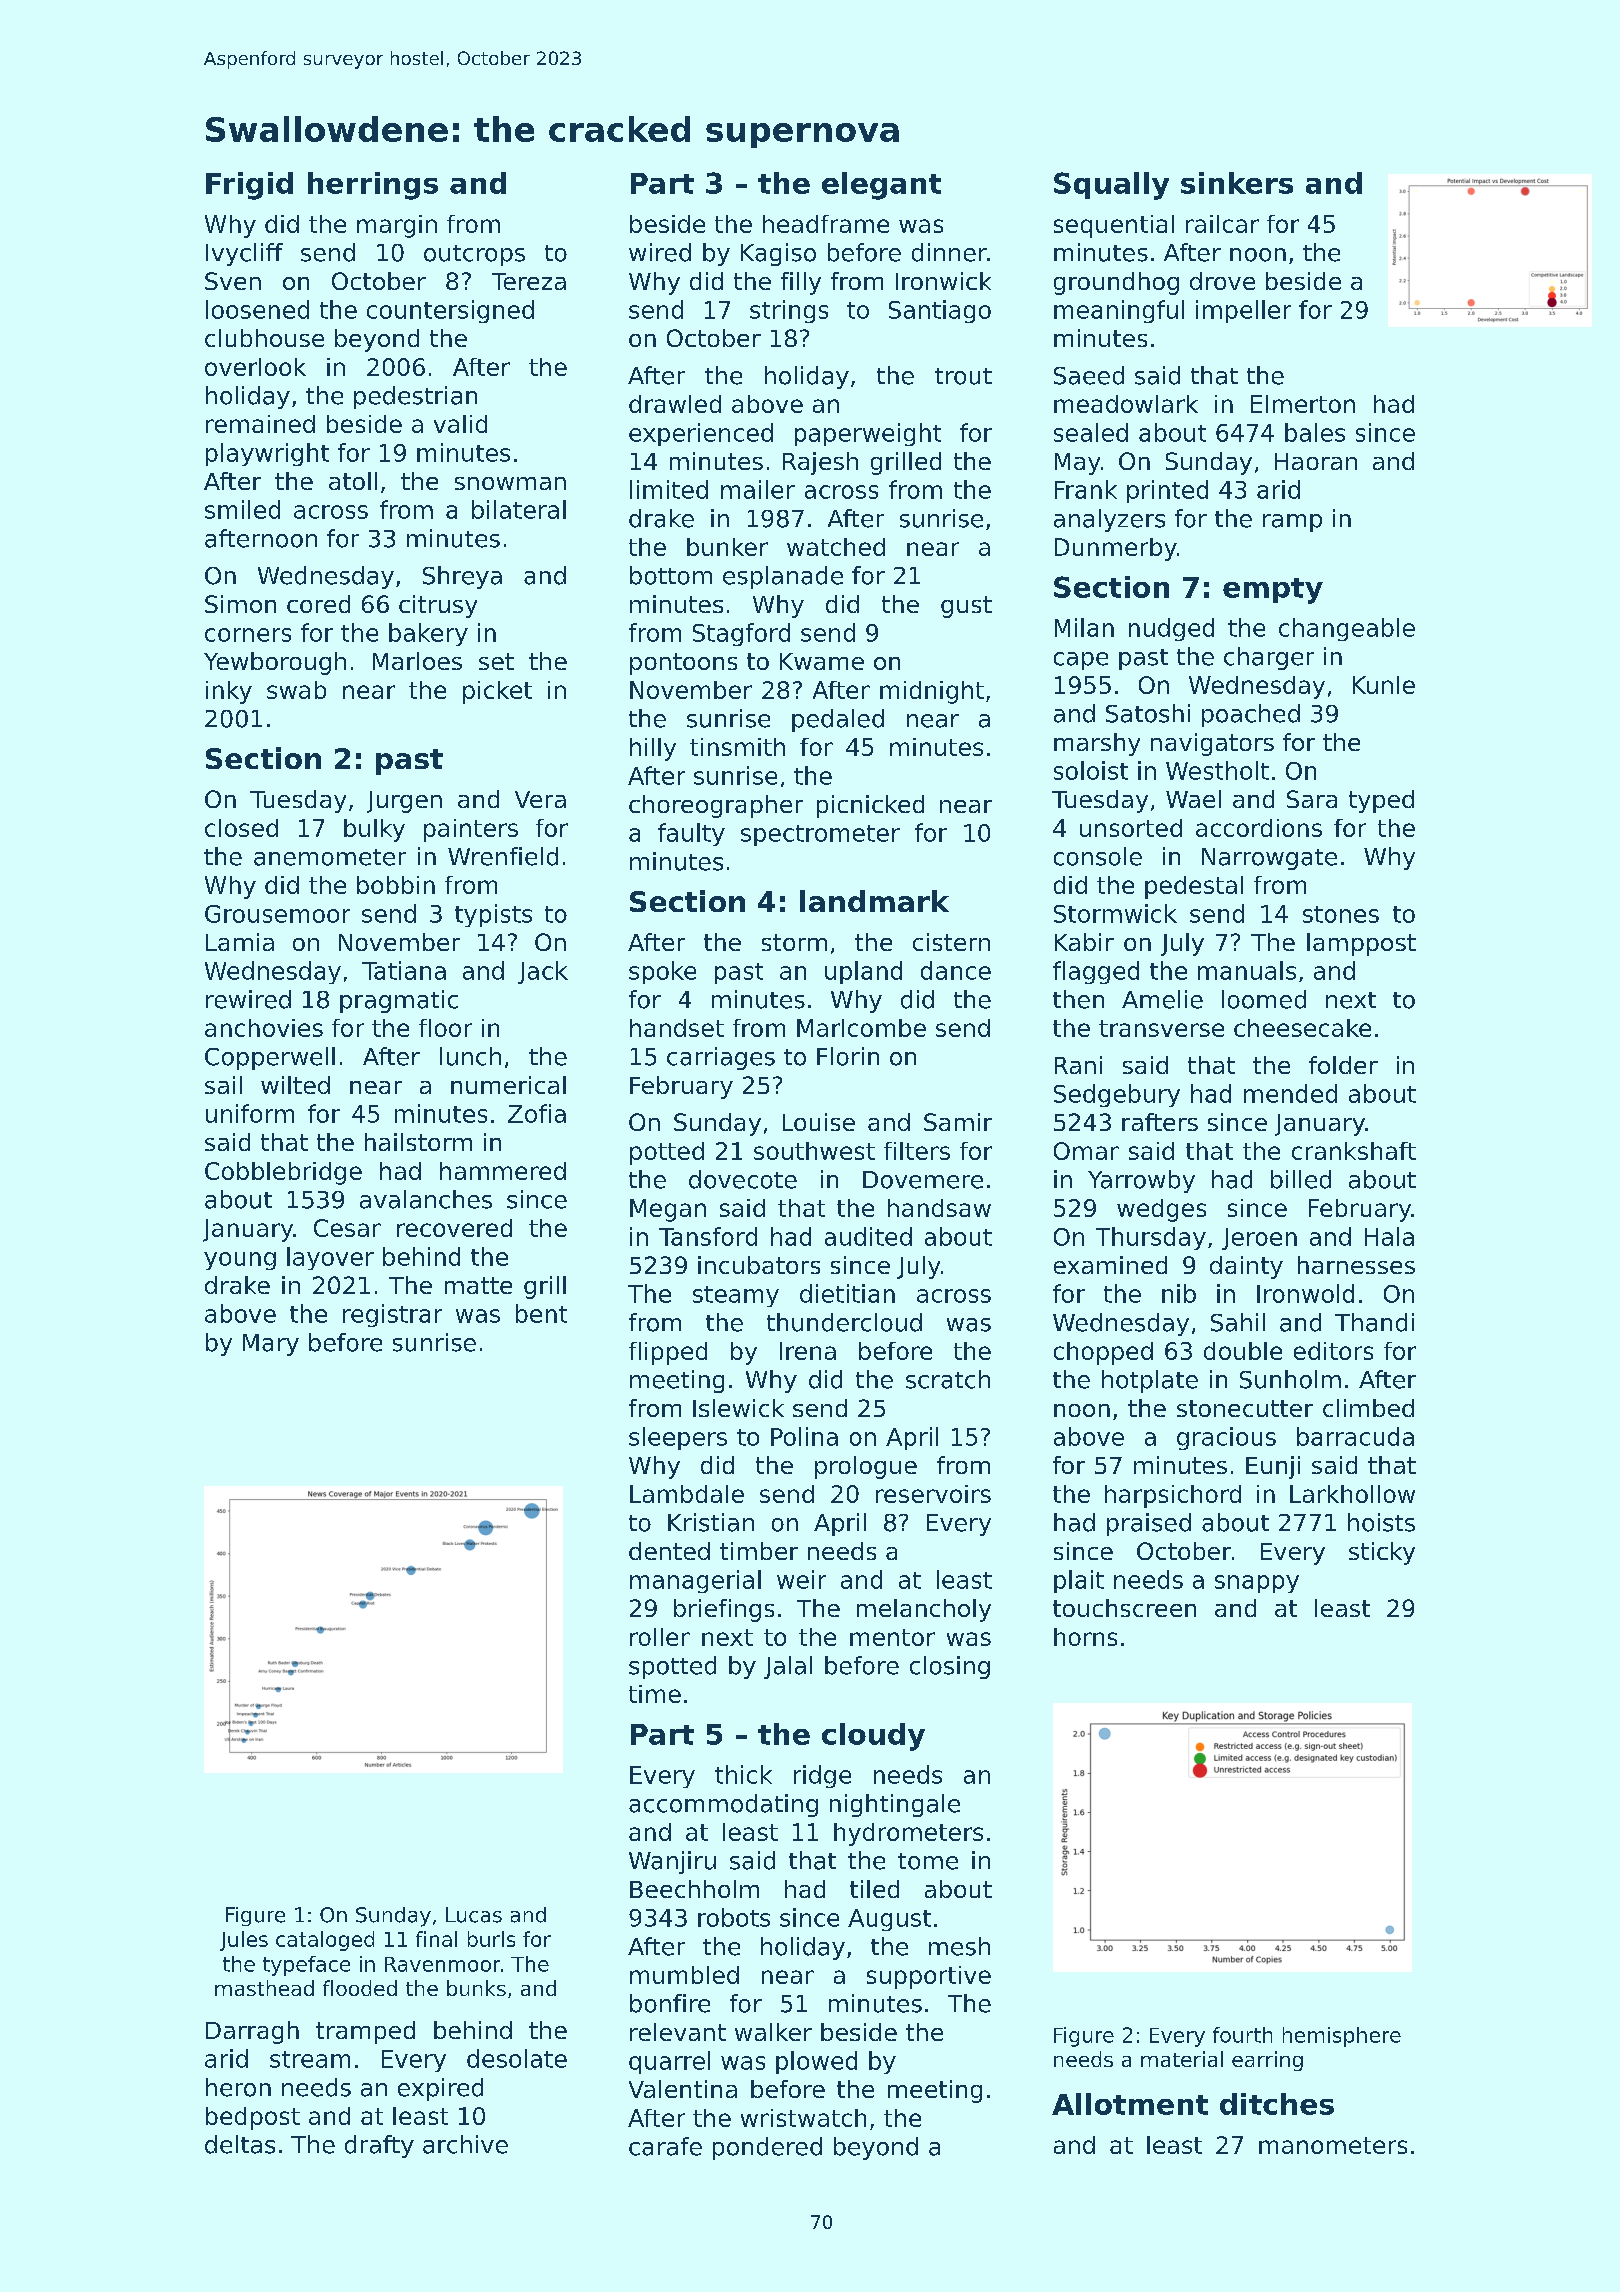 Image resolution: width=1620 pixels, height=2292 pixels. I want to click on Allotment, so click(1130, 2104).
